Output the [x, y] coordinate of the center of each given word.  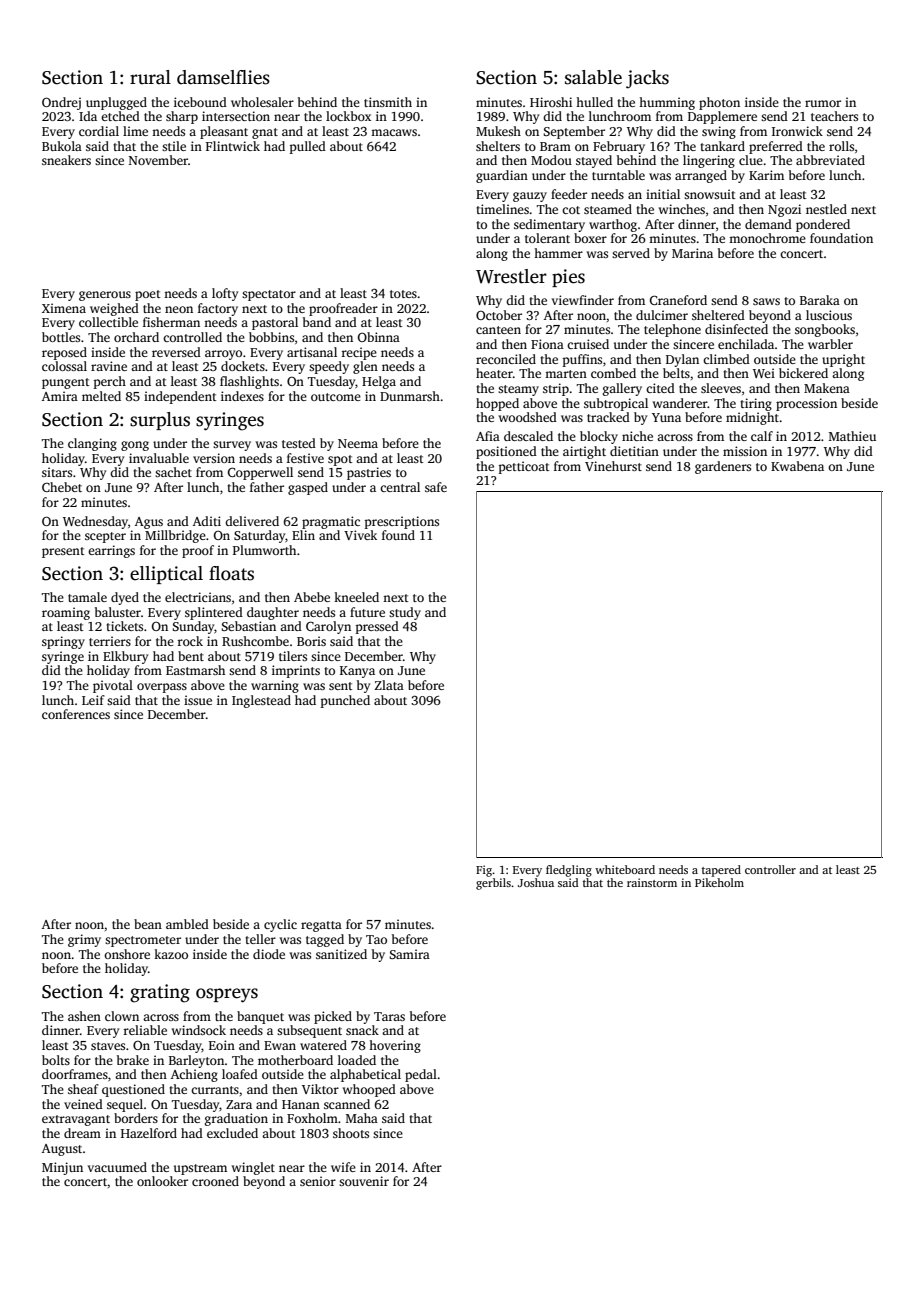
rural [150, 77]
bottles [61, 337]
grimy [84, 940]
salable [593, 77]
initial [663, 194]
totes [403, 294]
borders [136, 1118]
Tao [376, 939]
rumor [823, 103]
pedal [421, 1075]
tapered [721, 871]
